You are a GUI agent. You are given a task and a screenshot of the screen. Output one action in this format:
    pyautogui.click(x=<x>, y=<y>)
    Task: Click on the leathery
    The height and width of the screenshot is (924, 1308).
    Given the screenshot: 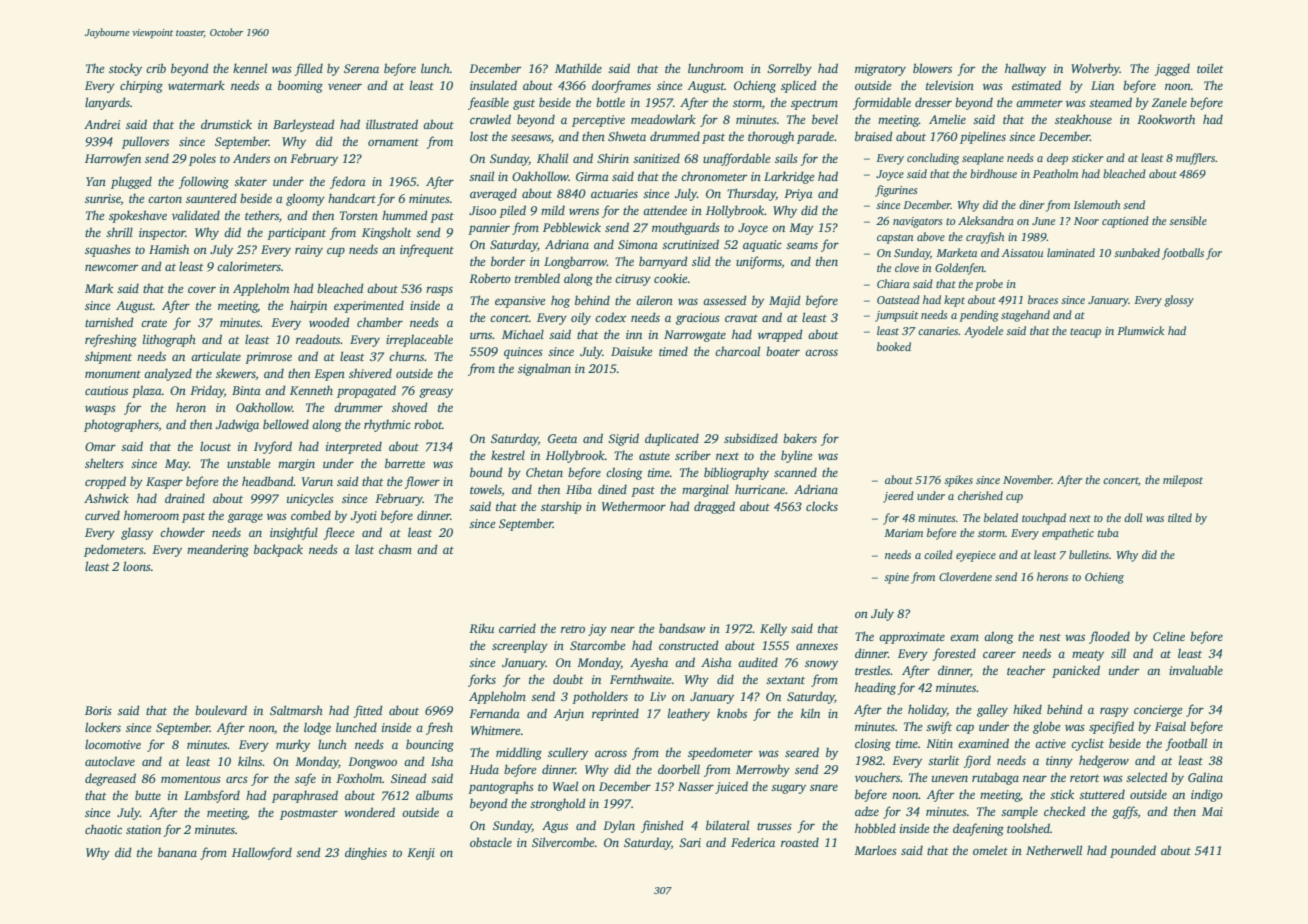 What is the action you would take?
    pyautogui.click(x=689, y=714)
